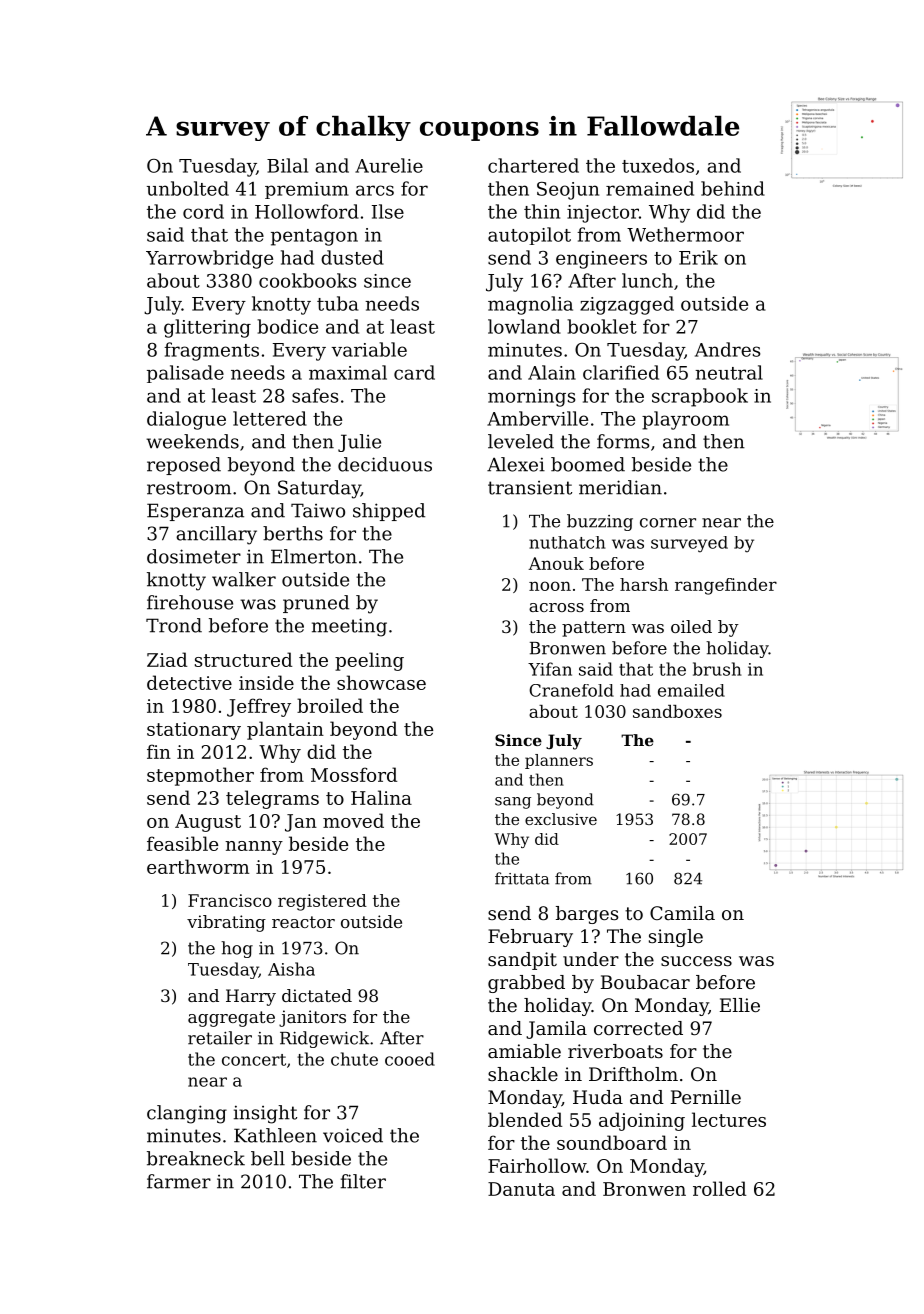 This screenshot has width=924, height=1314. Describe the element at coordinates (552, 372) in the screenshot. I see `Alain` at that location.
